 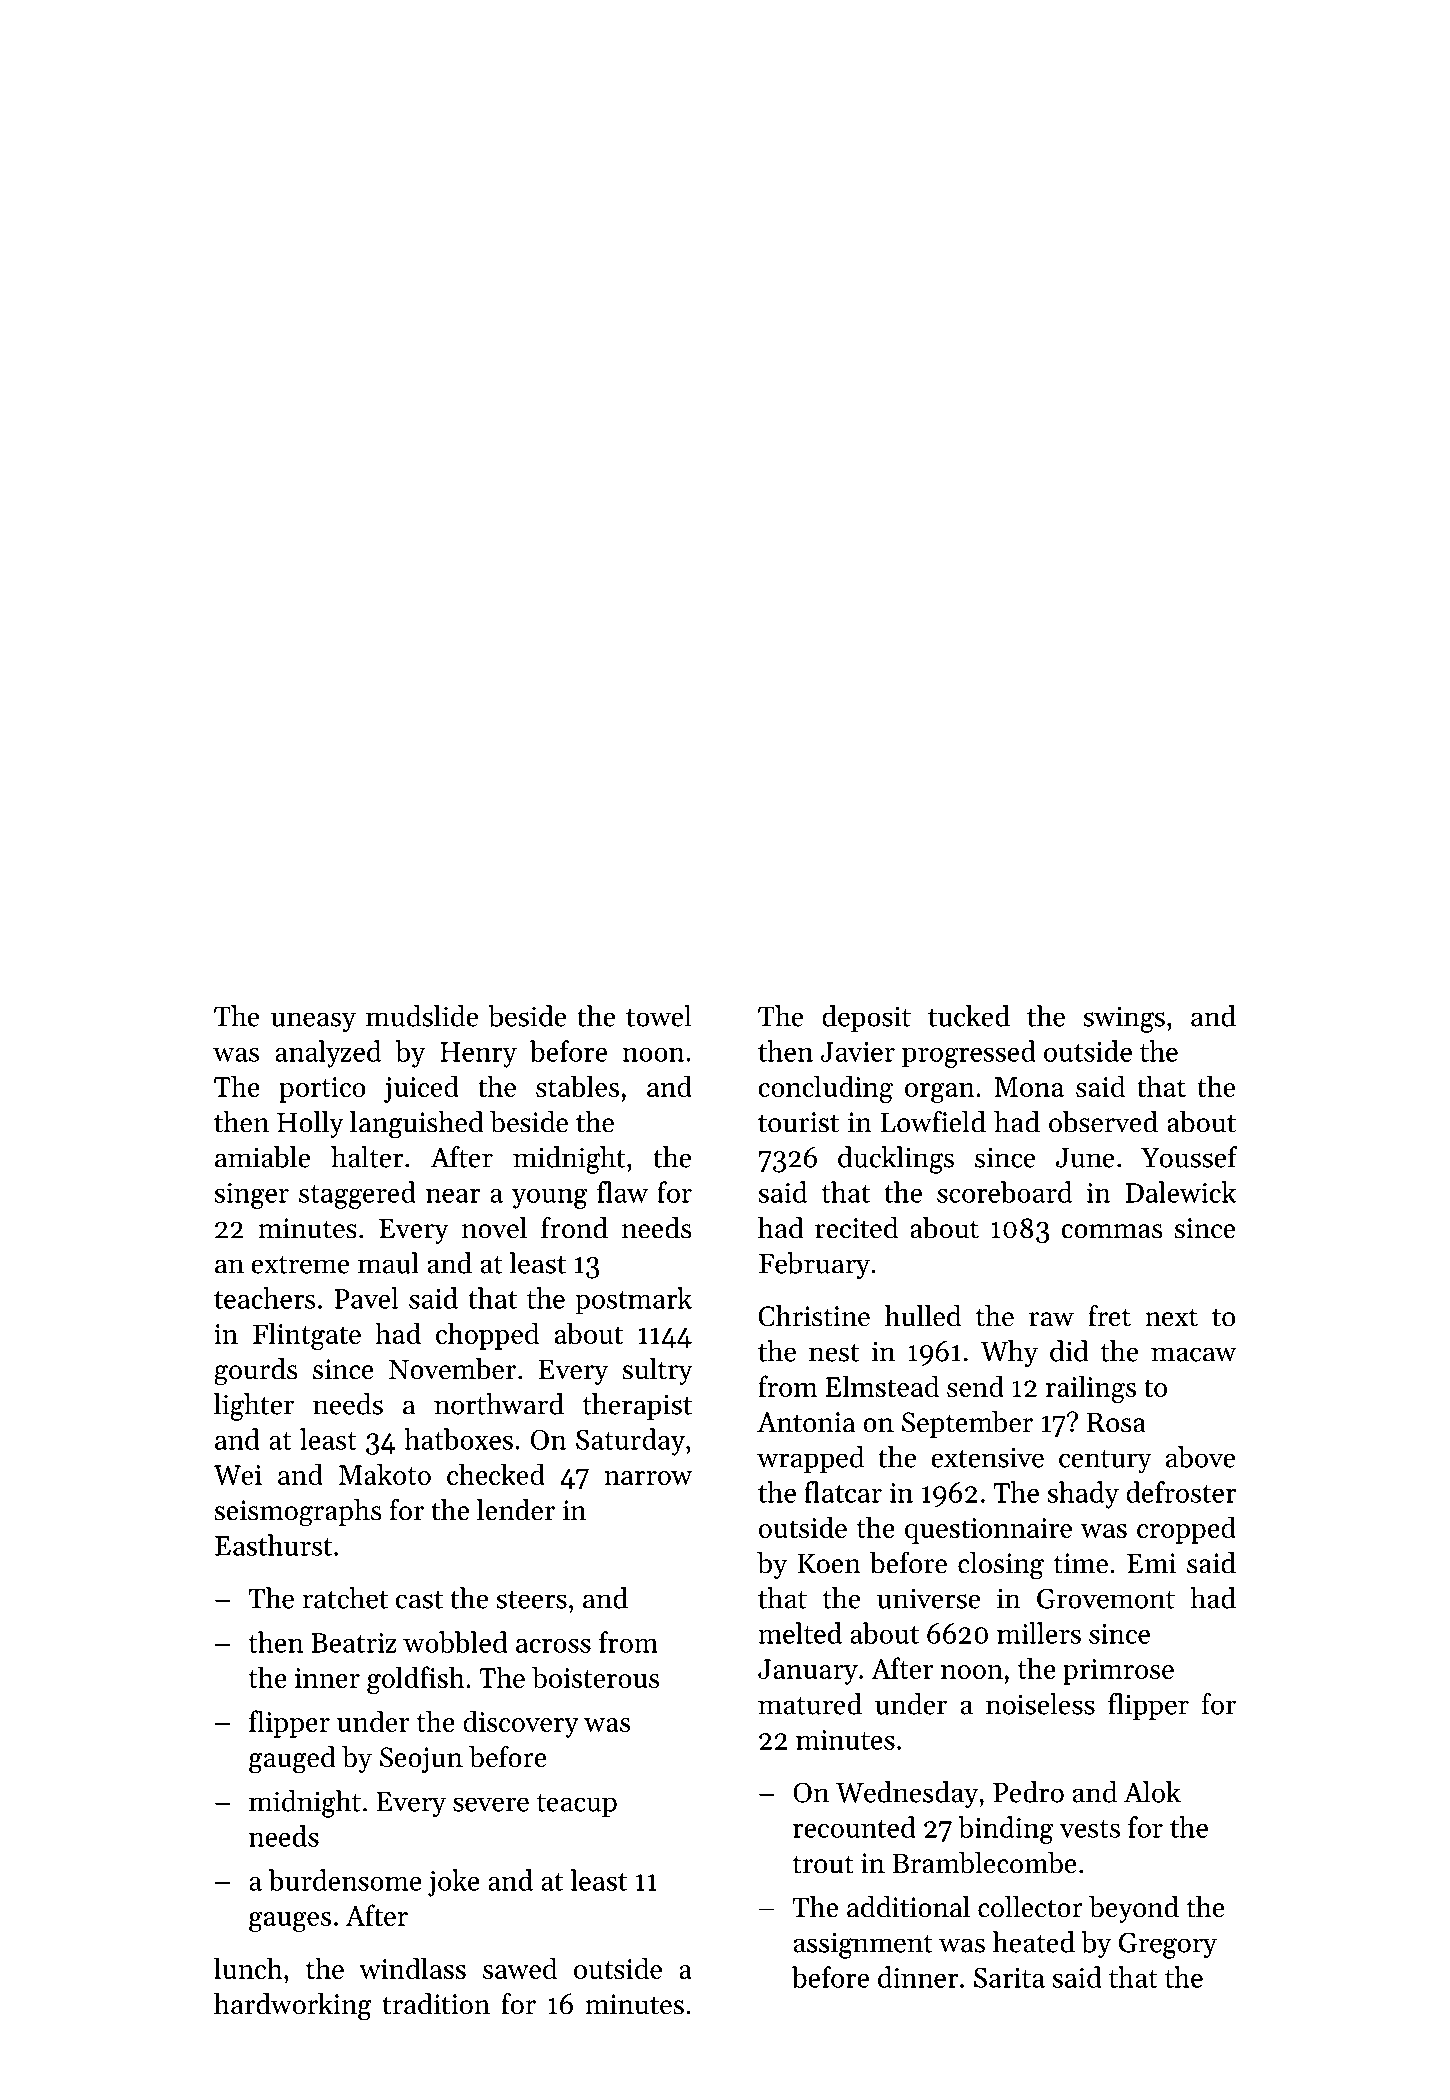 What do you see at coordinates (1040, 1704) in the page?
I see `noiseless` at bounding box center [1040, 1704].
